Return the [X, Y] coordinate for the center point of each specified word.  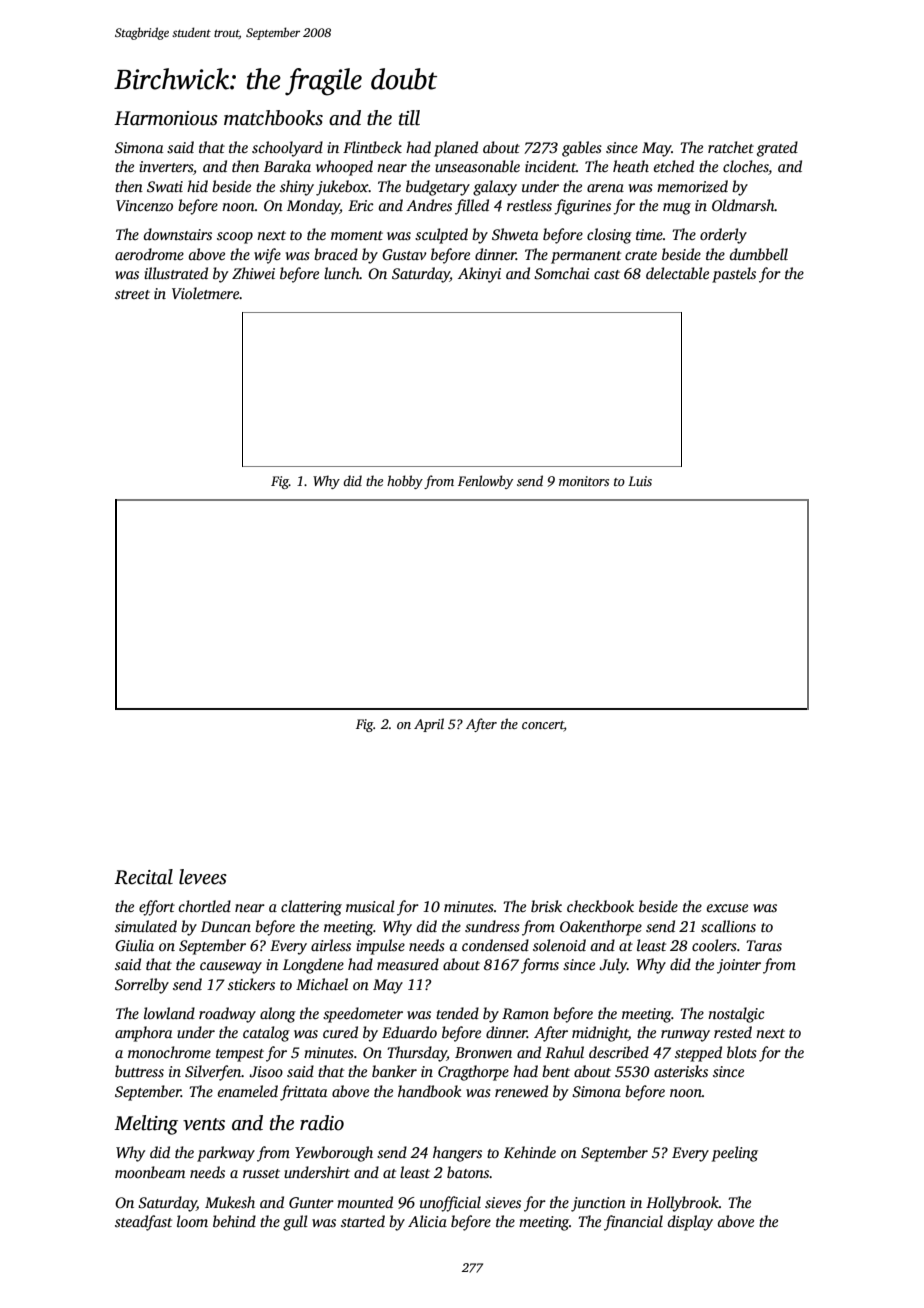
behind [234, 1221]
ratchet [731, 147]
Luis [640, 481]
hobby [405, 482]
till [409, 118]
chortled [205, 906]
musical [370, 906]
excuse [727, 908]
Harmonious [166, 118]
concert [543, 725]
